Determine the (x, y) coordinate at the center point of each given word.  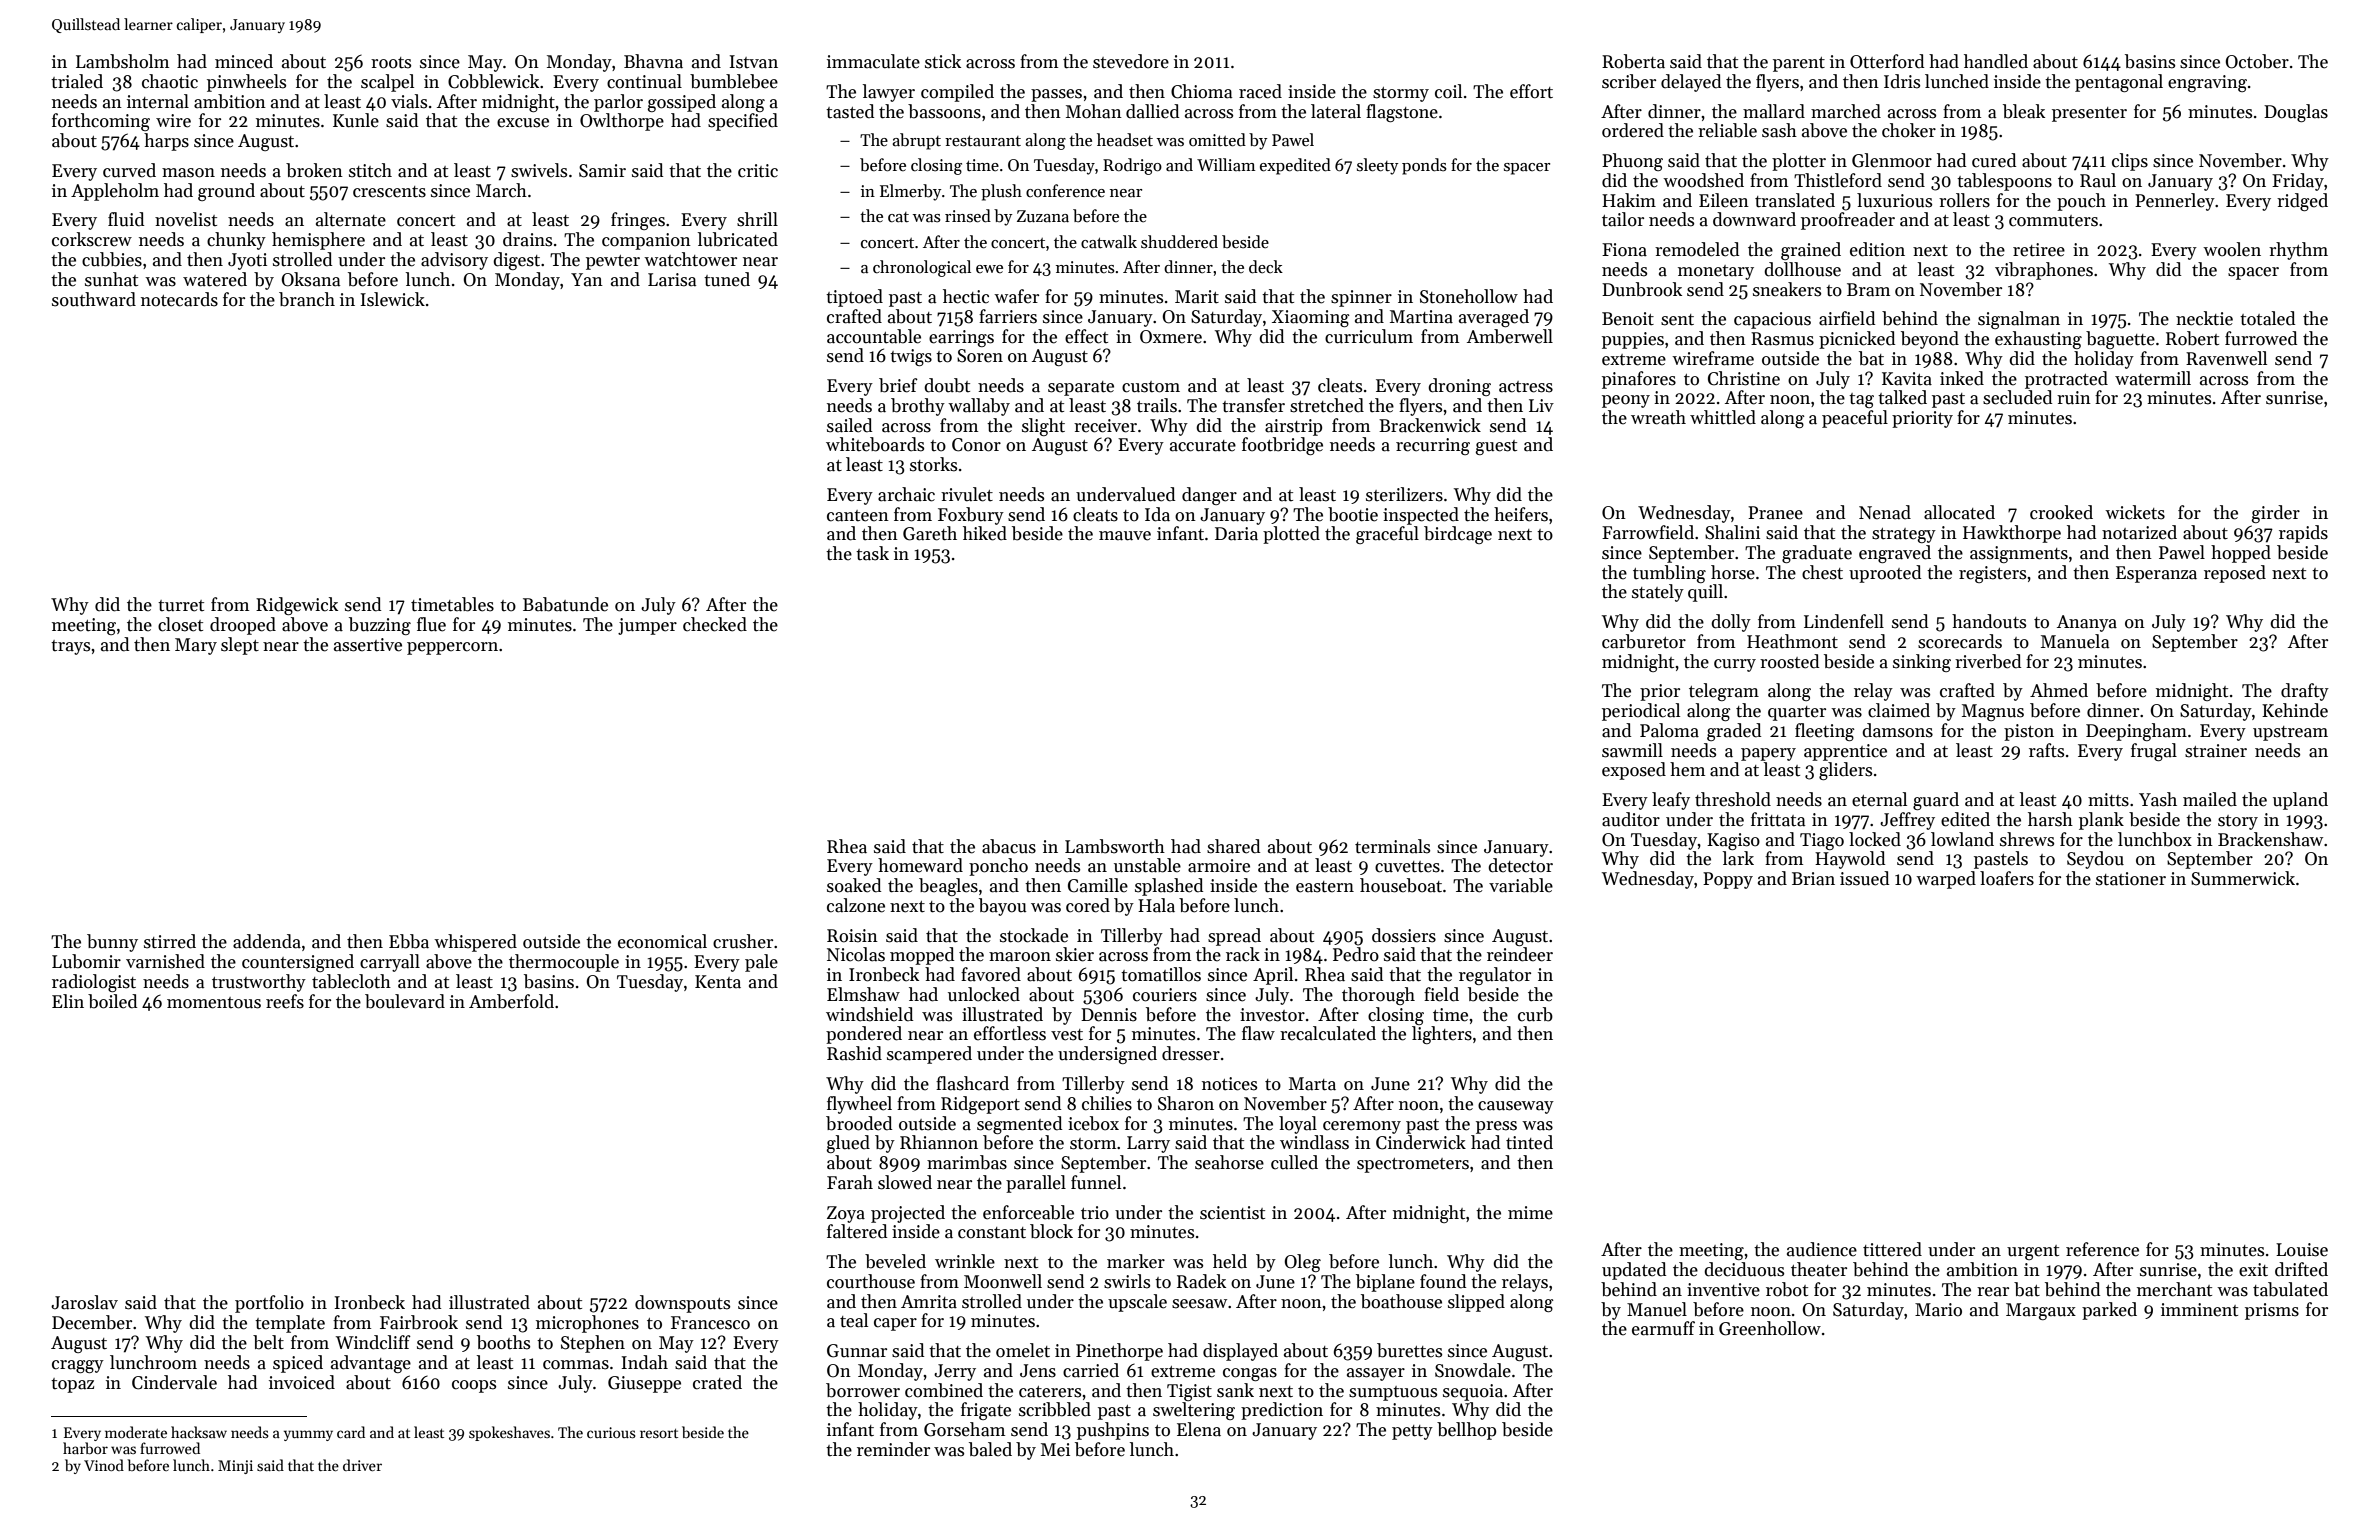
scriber (1629, 81)
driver (362, 1465)
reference (2102, 1249)
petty (1412, 1432)
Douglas (2296, 113)
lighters (1442, 1035)
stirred (170, 941)
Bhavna (653, 61)
